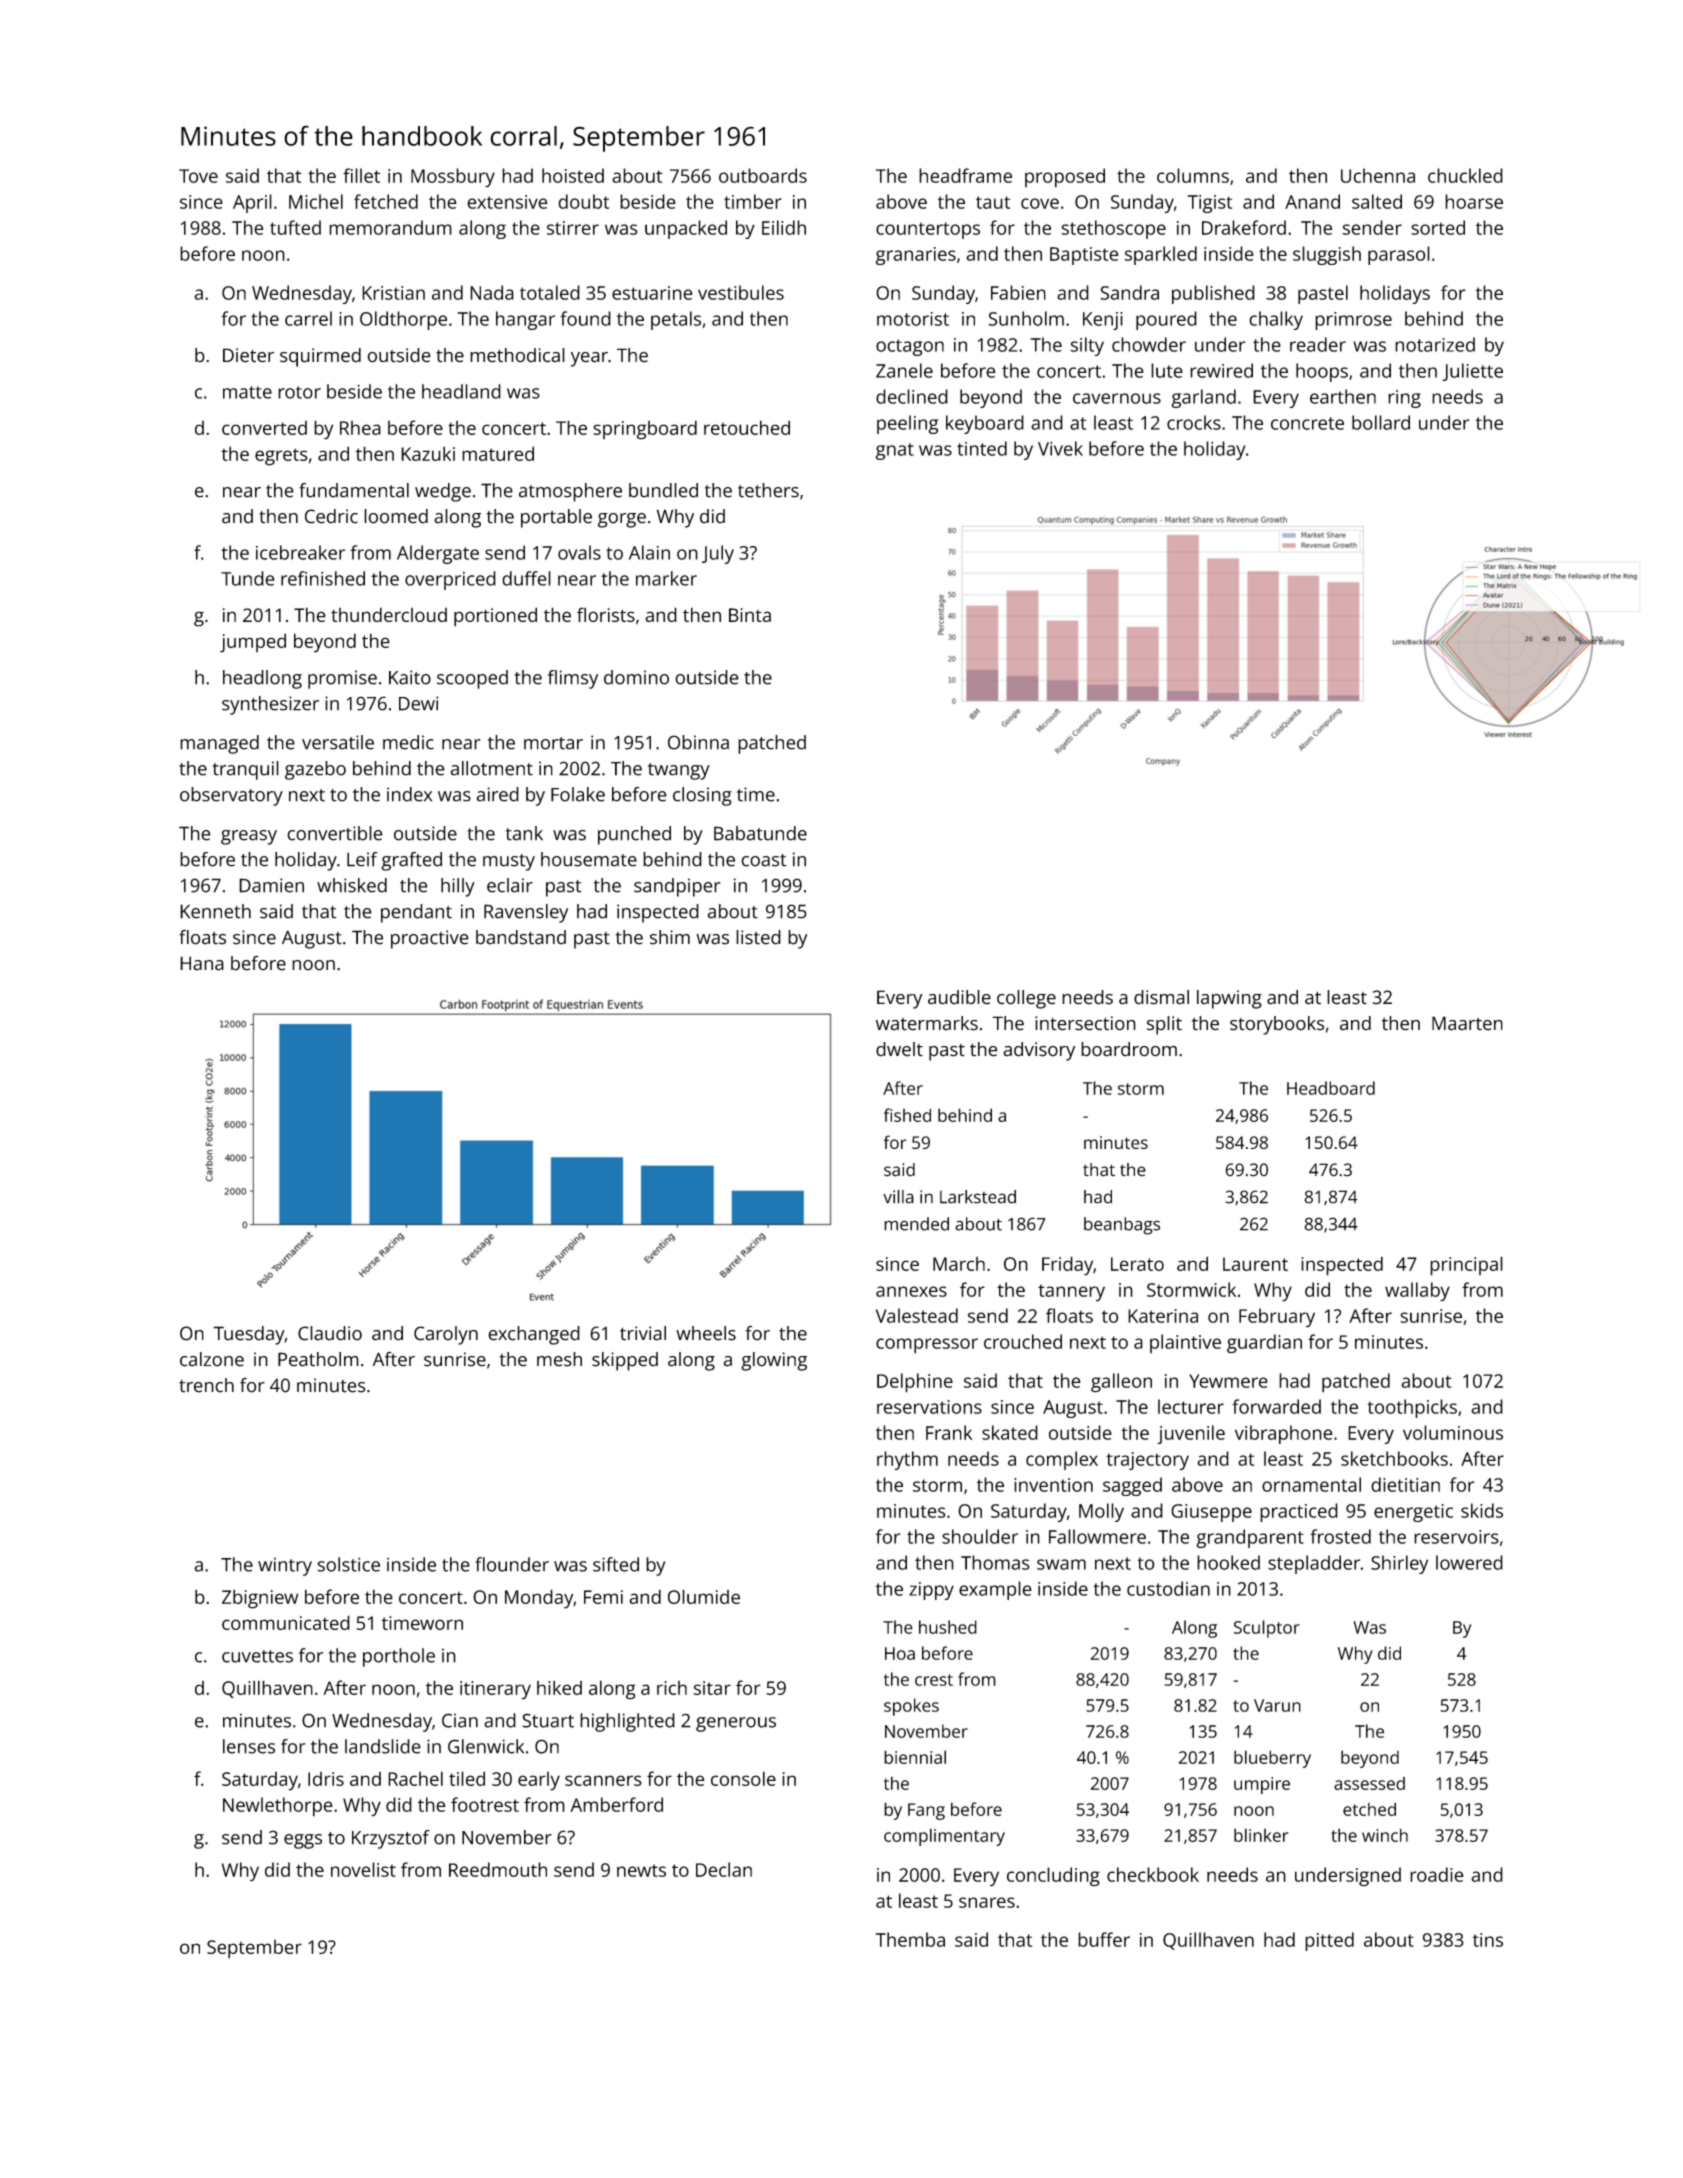 The image size is (1683, 2178). Describe the element at coordinates (409, 794) in the screenshot. I see `index` at that location.
